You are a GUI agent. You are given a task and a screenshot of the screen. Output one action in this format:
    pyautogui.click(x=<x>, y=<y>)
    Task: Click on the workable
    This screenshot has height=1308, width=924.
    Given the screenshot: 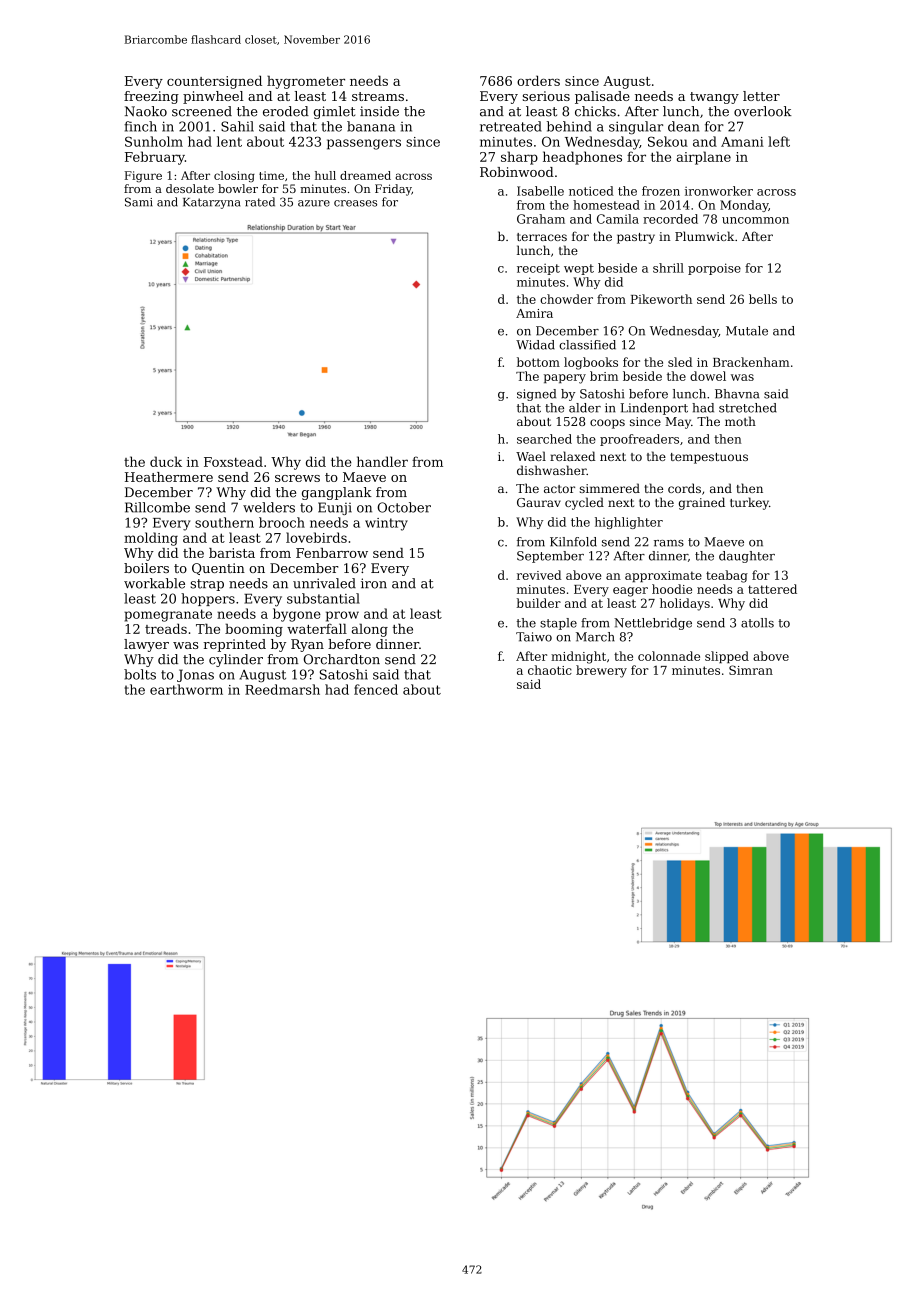 What is the action you would take?
    pyautogui.click(x=154, y=583)
